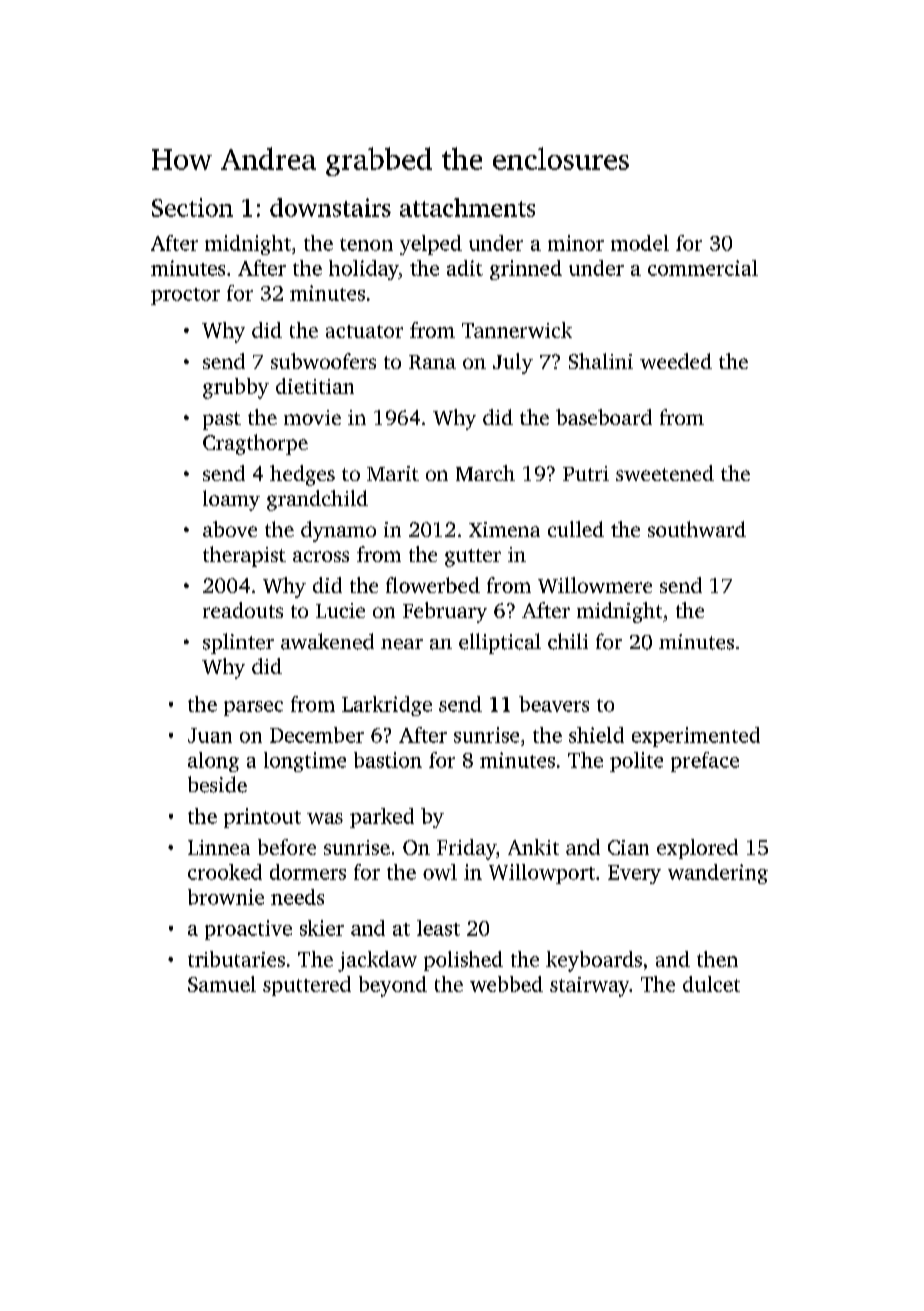 The height and width of the image is (1311, 924). Describe the element at coordinates (500, 643) in the image. I see `elliptical` at that location.
